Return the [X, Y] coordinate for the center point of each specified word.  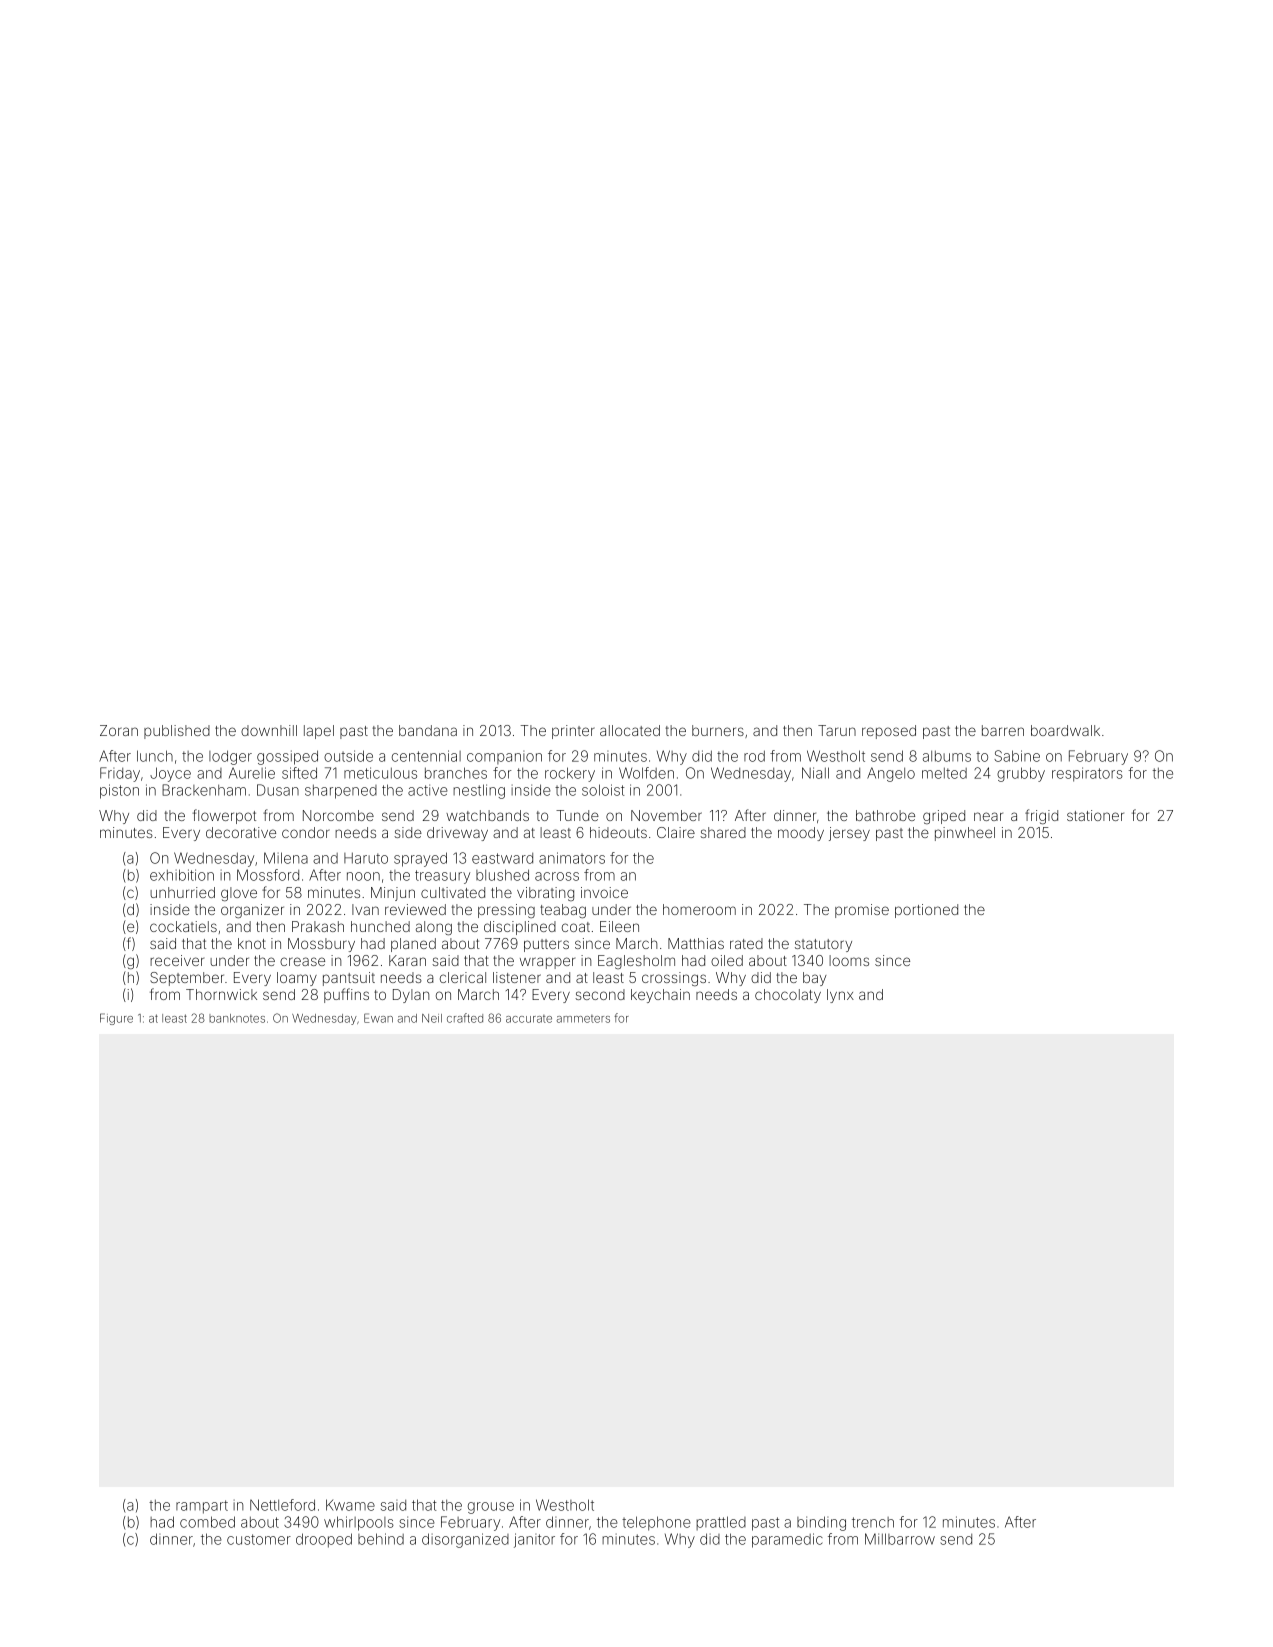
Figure [116, 1019]
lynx [840, 996]
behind [381, 1539]
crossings [674, 979]
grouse [491, 1508]
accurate [529, 1019]
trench [873, 1522]
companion [504, 757]
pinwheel [965, 834]
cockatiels [183, 926]
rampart [202, 1507]
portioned [926, 911]
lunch [155, 756]
